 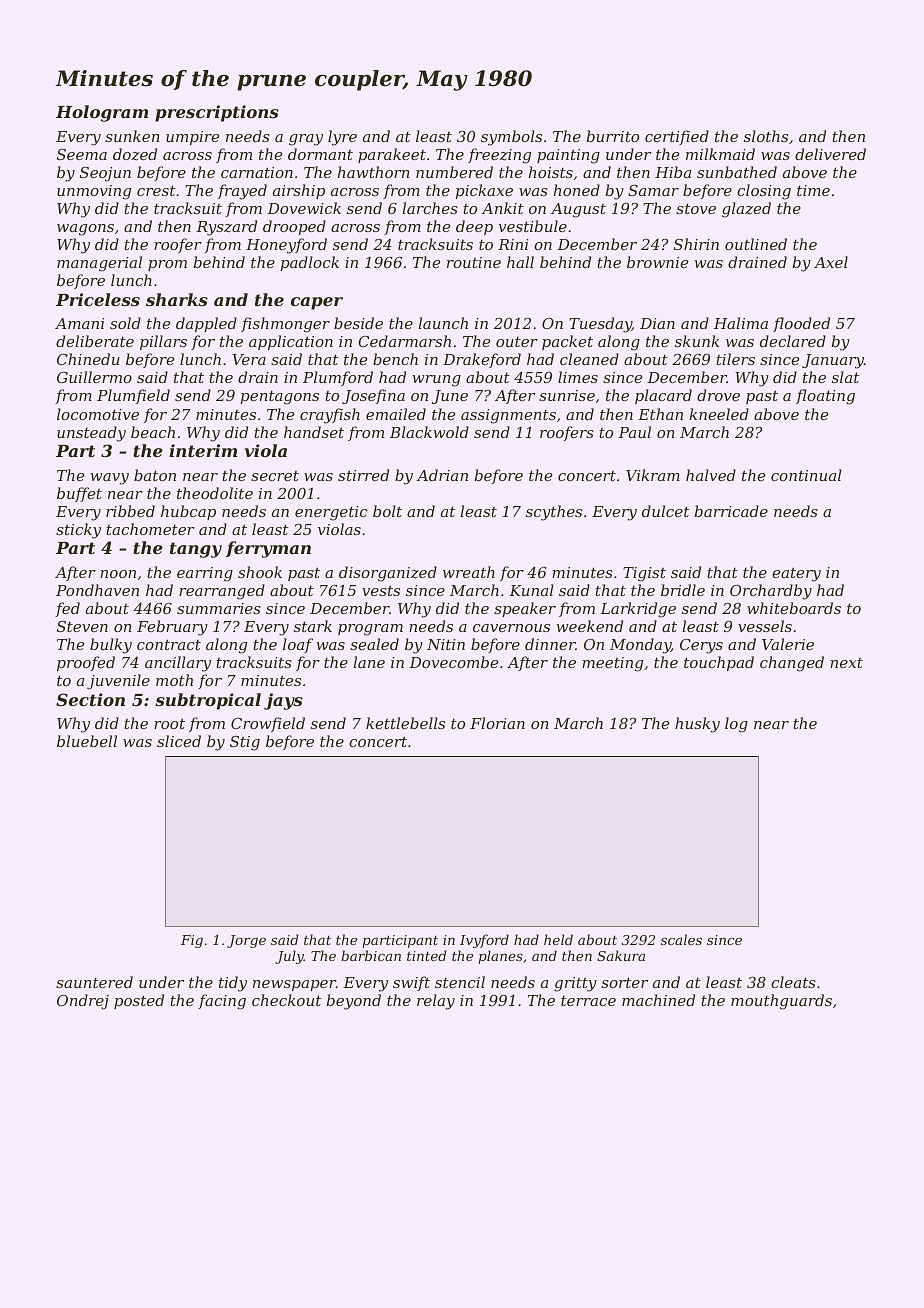 I want to click on sloths, so click(x=766, y=136).
